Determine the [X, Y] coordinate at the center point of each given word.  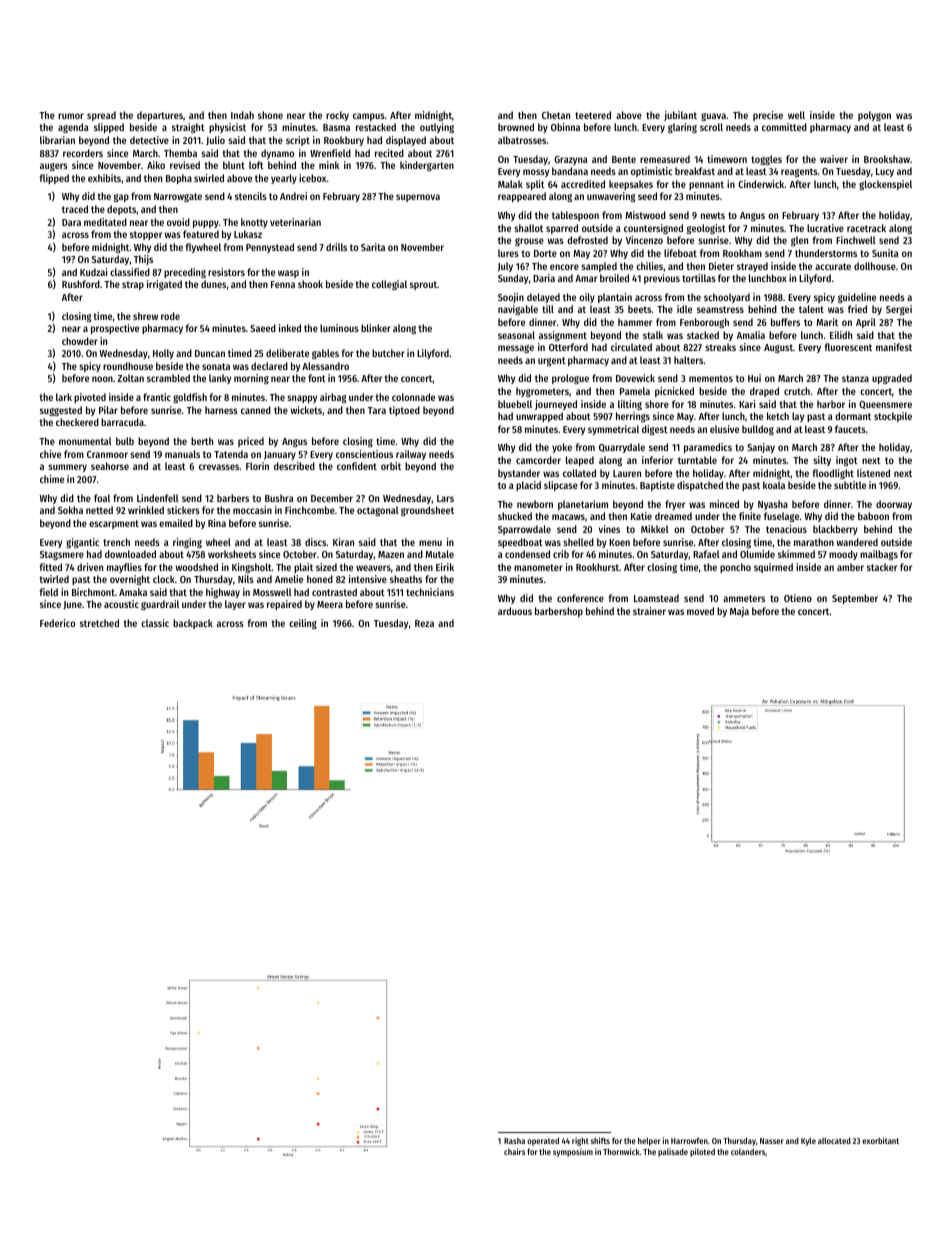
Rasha [514, 1141]
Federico [57, 623]
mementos [711, 378]
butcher [388, 353]
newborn [535, 504]
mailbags [879, 555]
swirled [209, 178]
